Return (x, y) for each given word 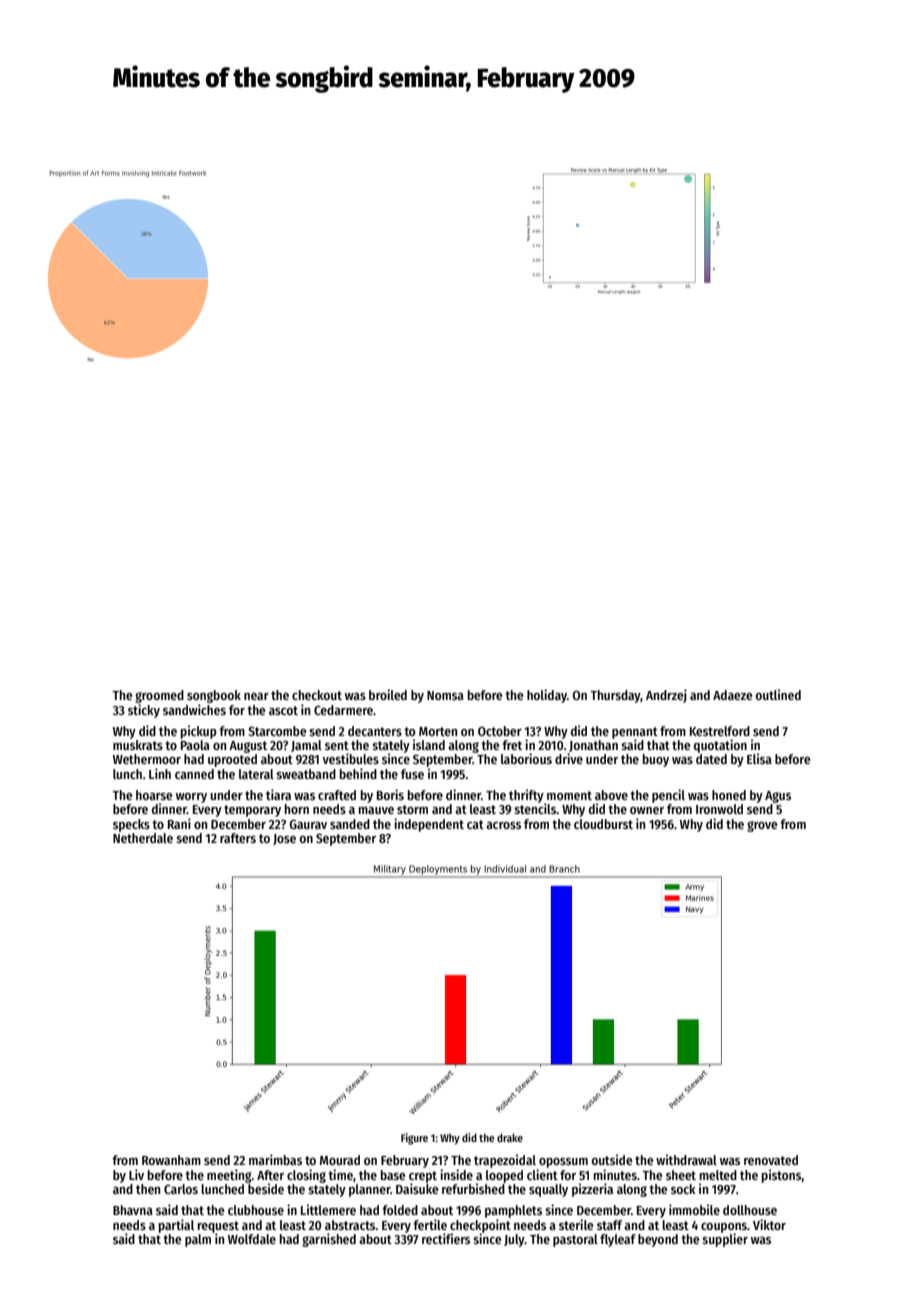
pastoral (575, 1240)
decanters (375, 731)
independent (429, 825)
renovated (771, 1160)
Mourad (340, 1160)
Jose (284, 839)
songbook (214, 696)
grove (762, 826)
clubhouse (256, 1210)
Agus (778, 797)
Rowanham (171, 1160)
